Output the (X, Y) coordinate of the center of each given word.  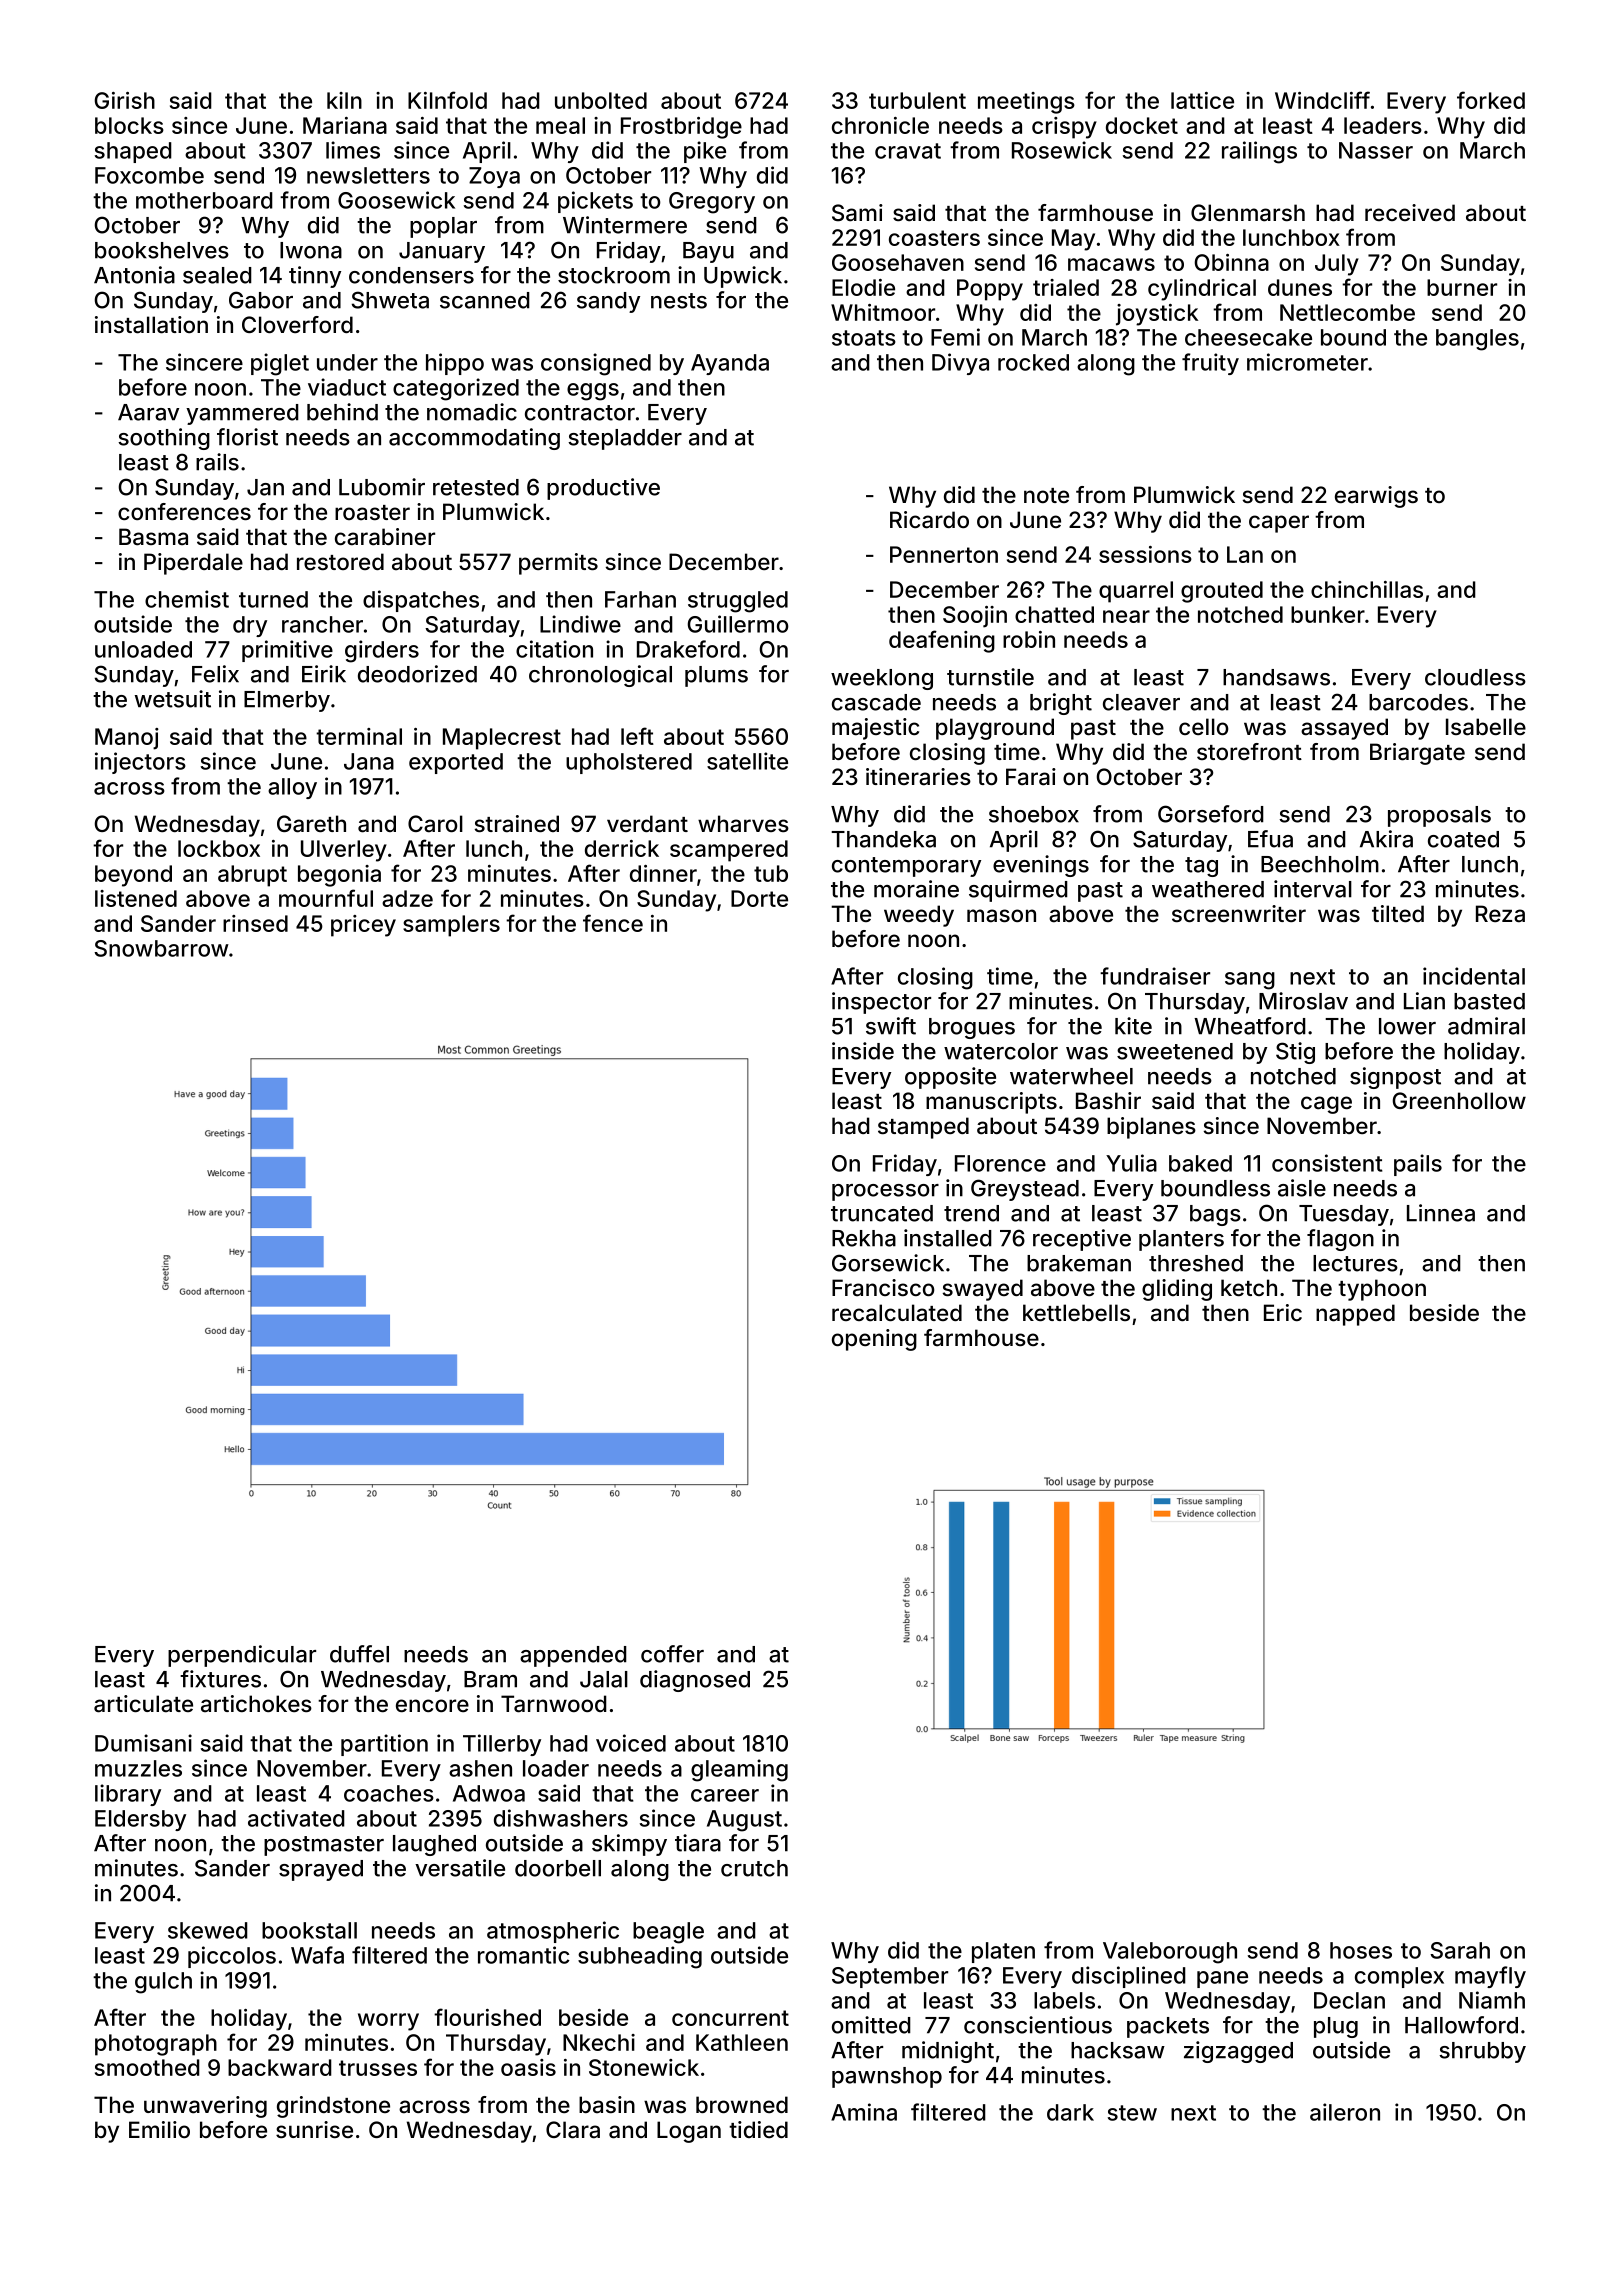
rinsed (255, 923)
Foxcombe (149, 175)
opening (874, 1340)
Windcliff (1322, 100)
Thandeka (883, 839)
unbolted (601, 100)
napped (1355, 1315)
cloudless (1475, 677)
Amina (864, 2112)
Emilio (159, 2129)
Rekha (864, 1238)
